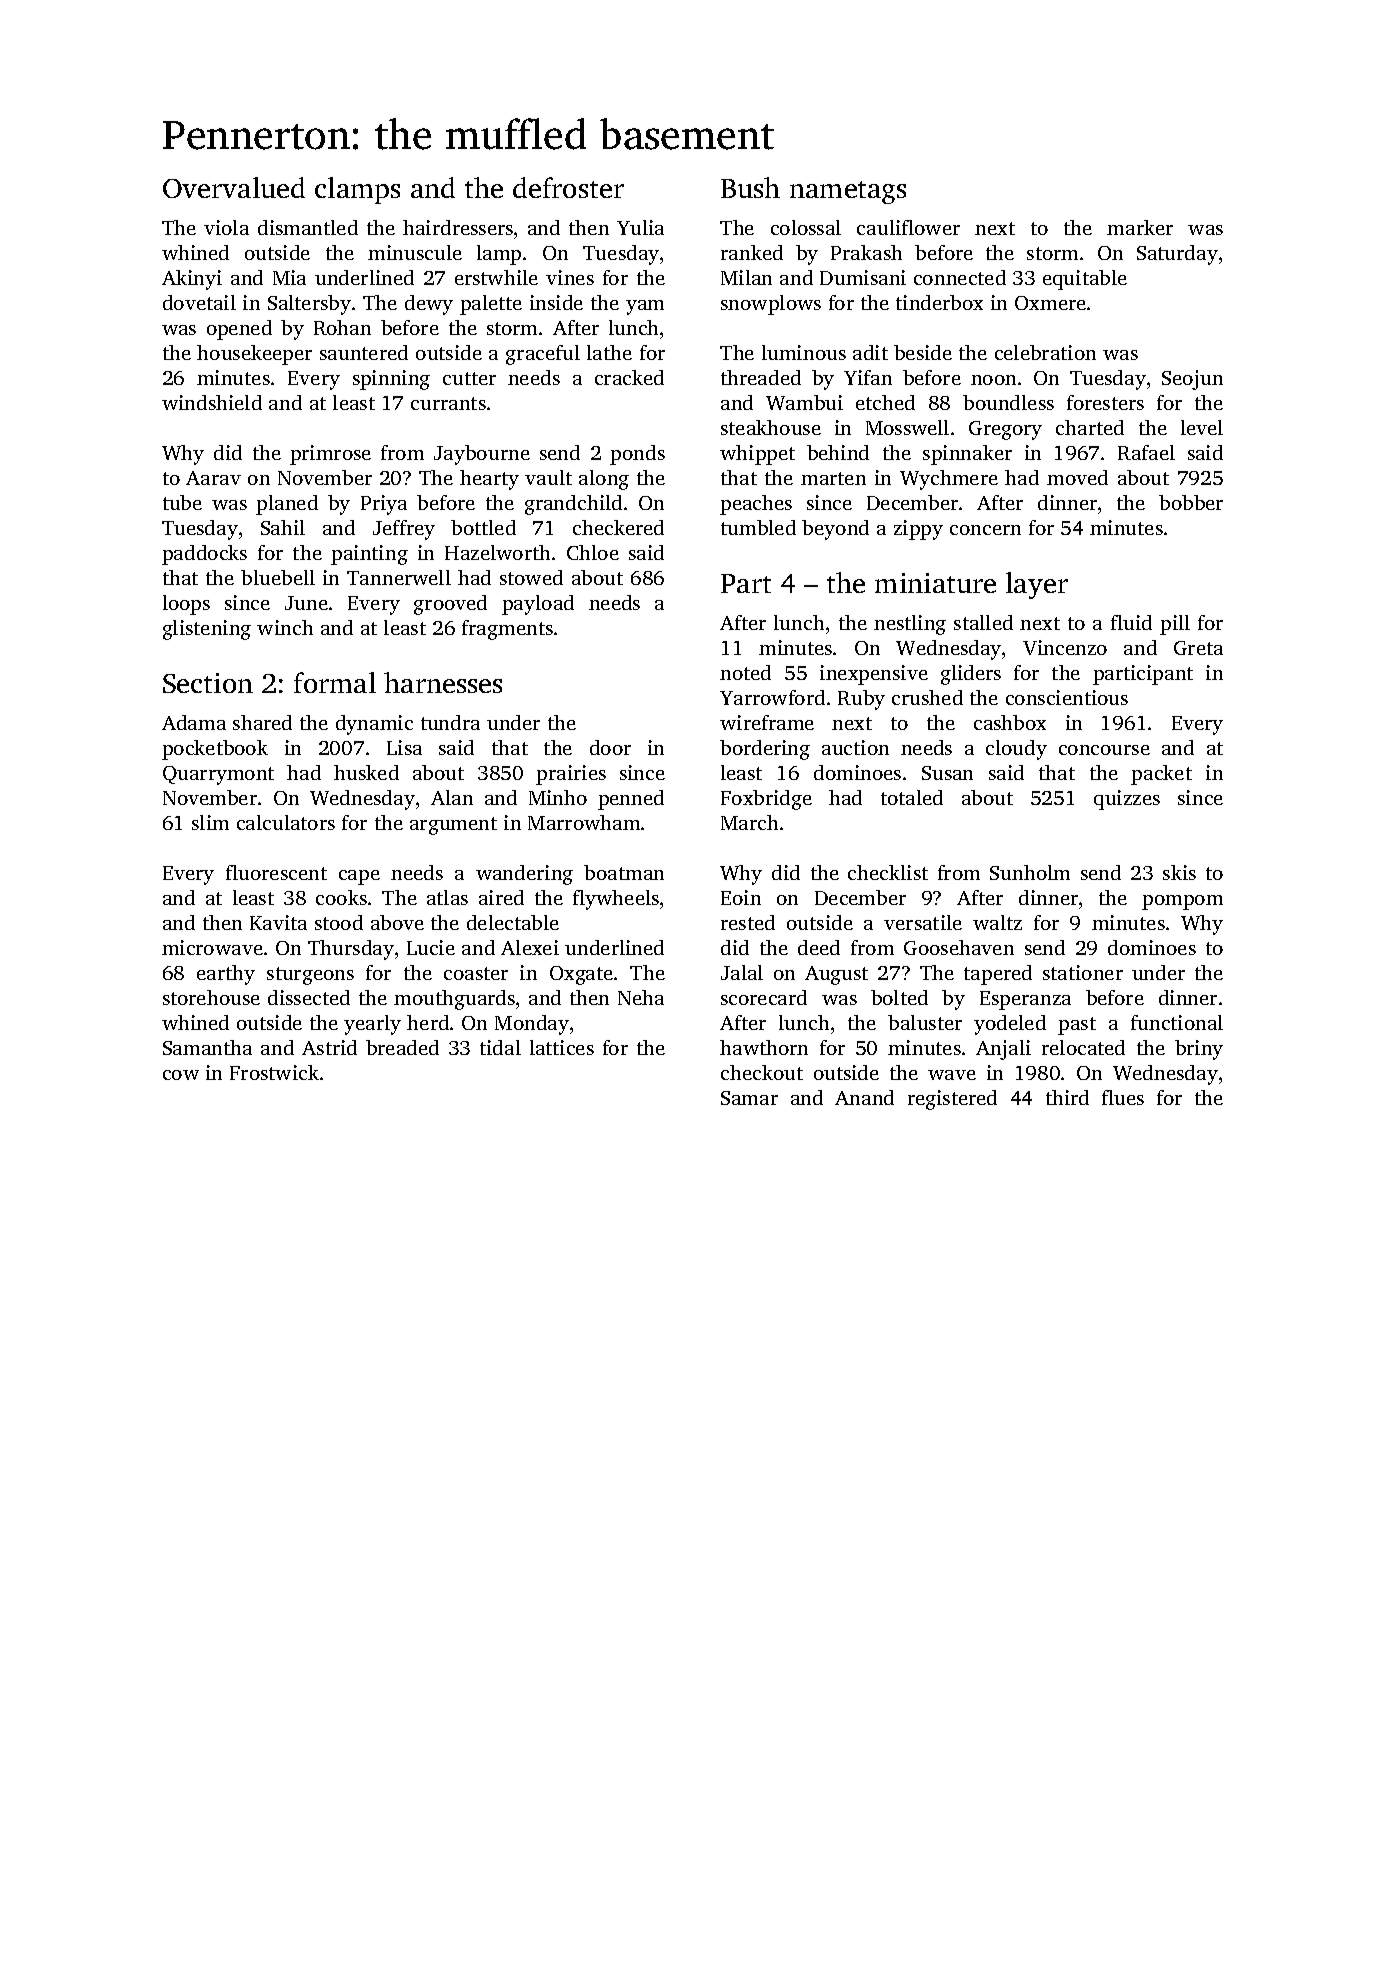 This page has width=1386, height=1969. Describe the element at coordinates (182, 502) in the page. I see `tube` at that location.
